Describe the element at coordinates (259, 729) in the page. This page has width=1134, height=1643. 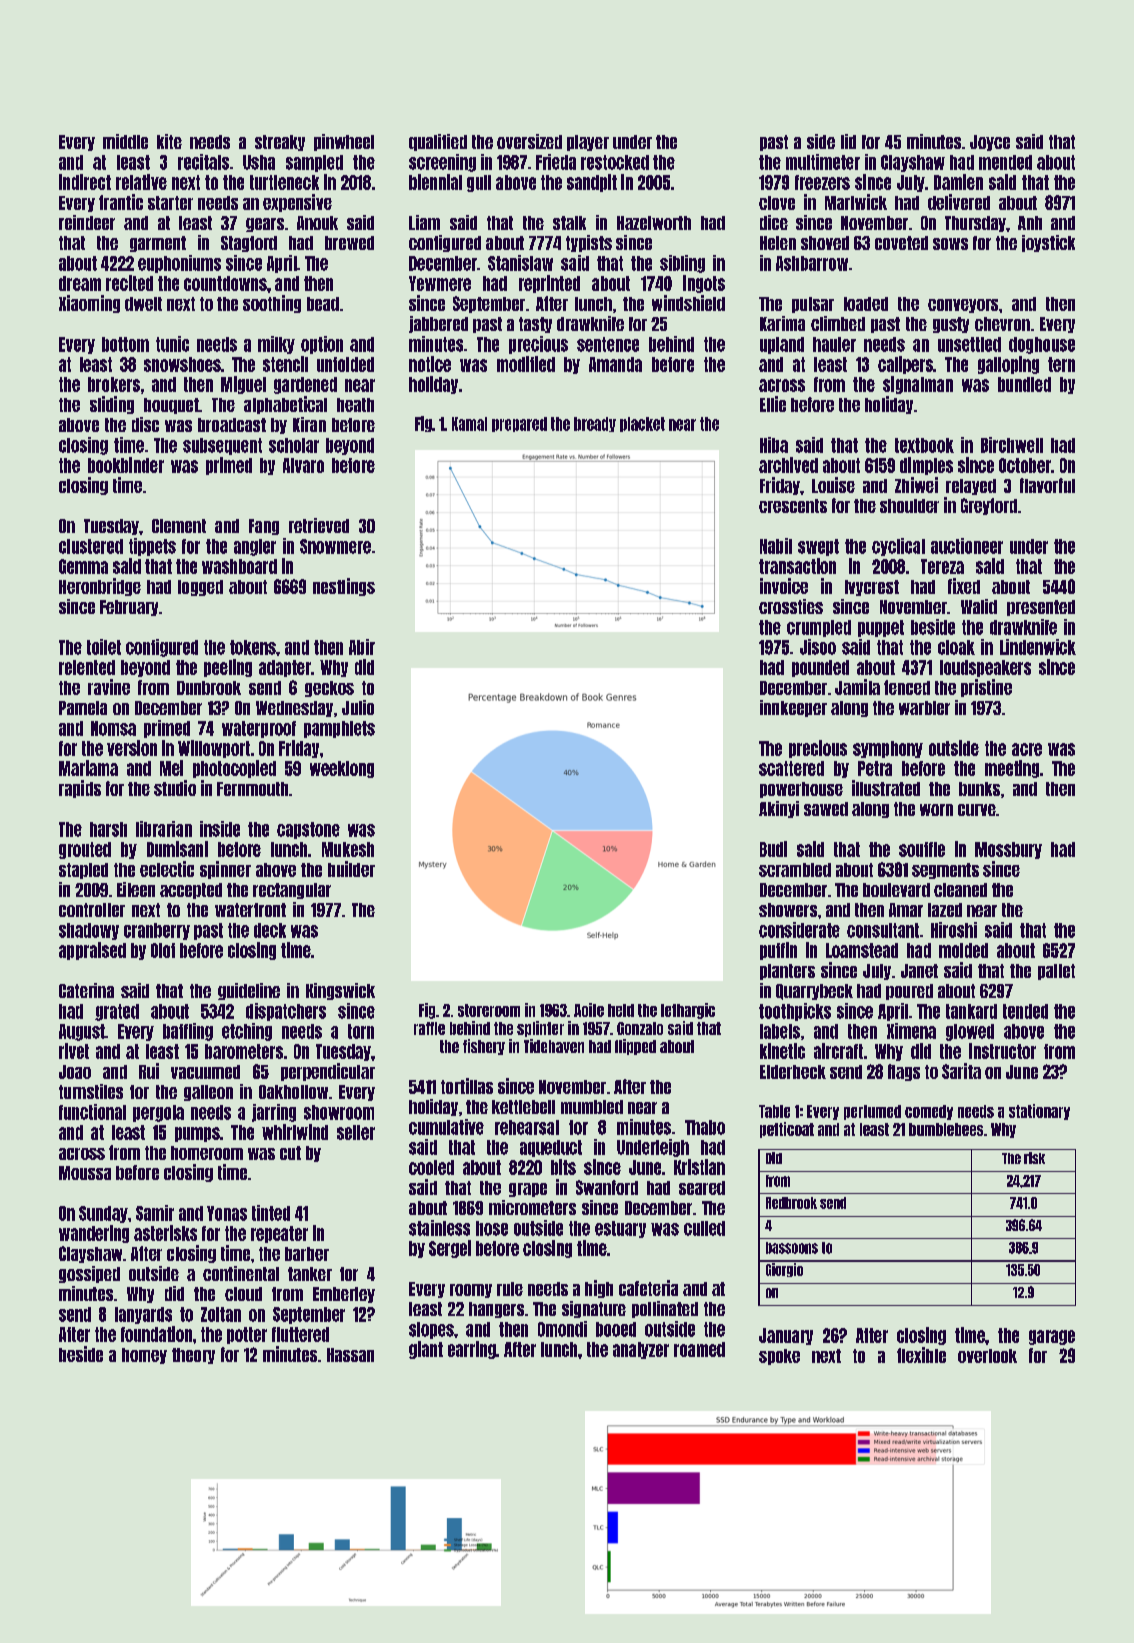
I see `waterproof` at that location.
